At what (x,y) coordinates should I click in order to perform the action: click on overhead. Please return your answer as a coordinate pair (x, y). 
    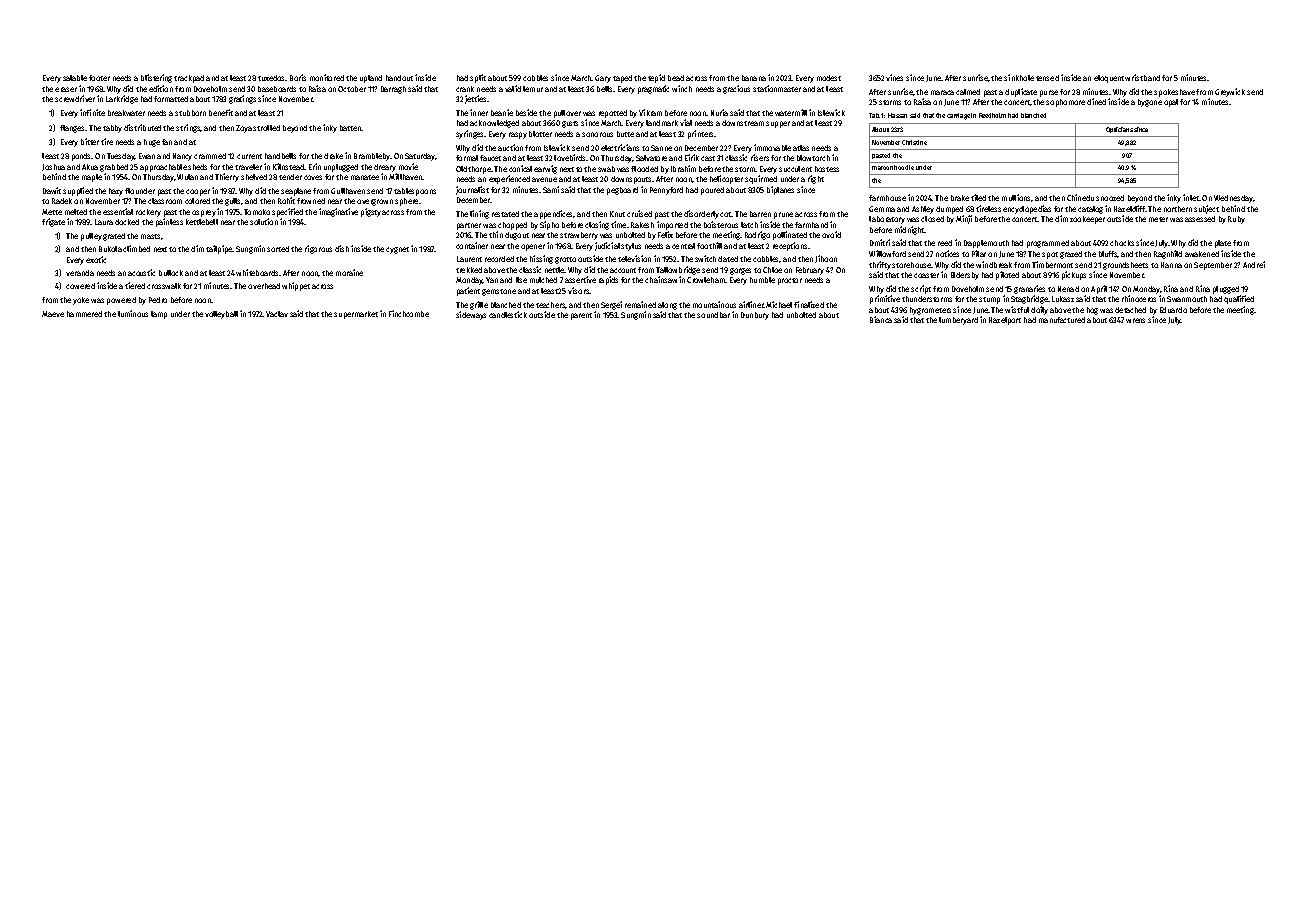
    Looking at the image, I should click on (264, 286).
